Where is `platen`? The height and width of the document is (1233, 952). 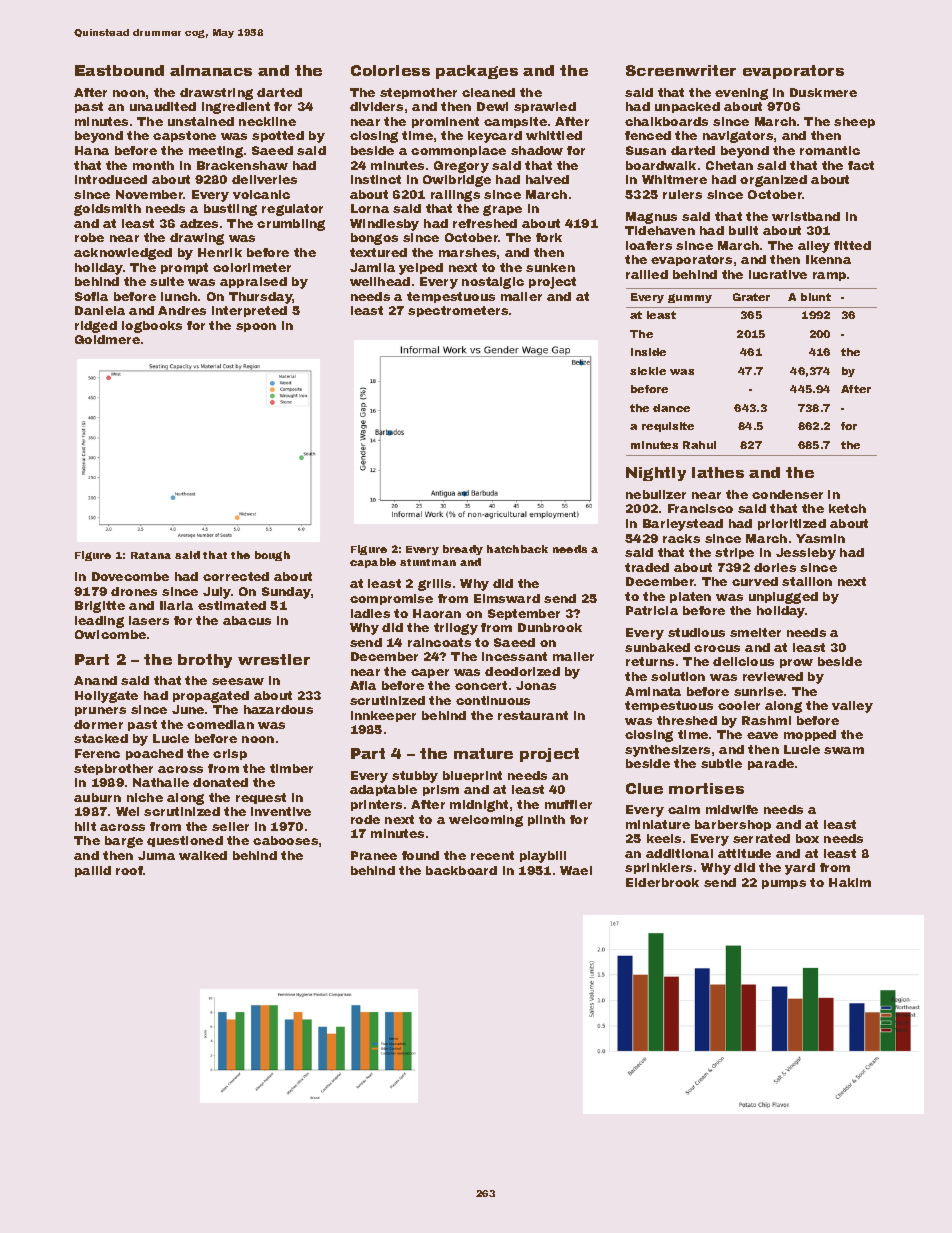
platen is located at coordinates (690, 597).
